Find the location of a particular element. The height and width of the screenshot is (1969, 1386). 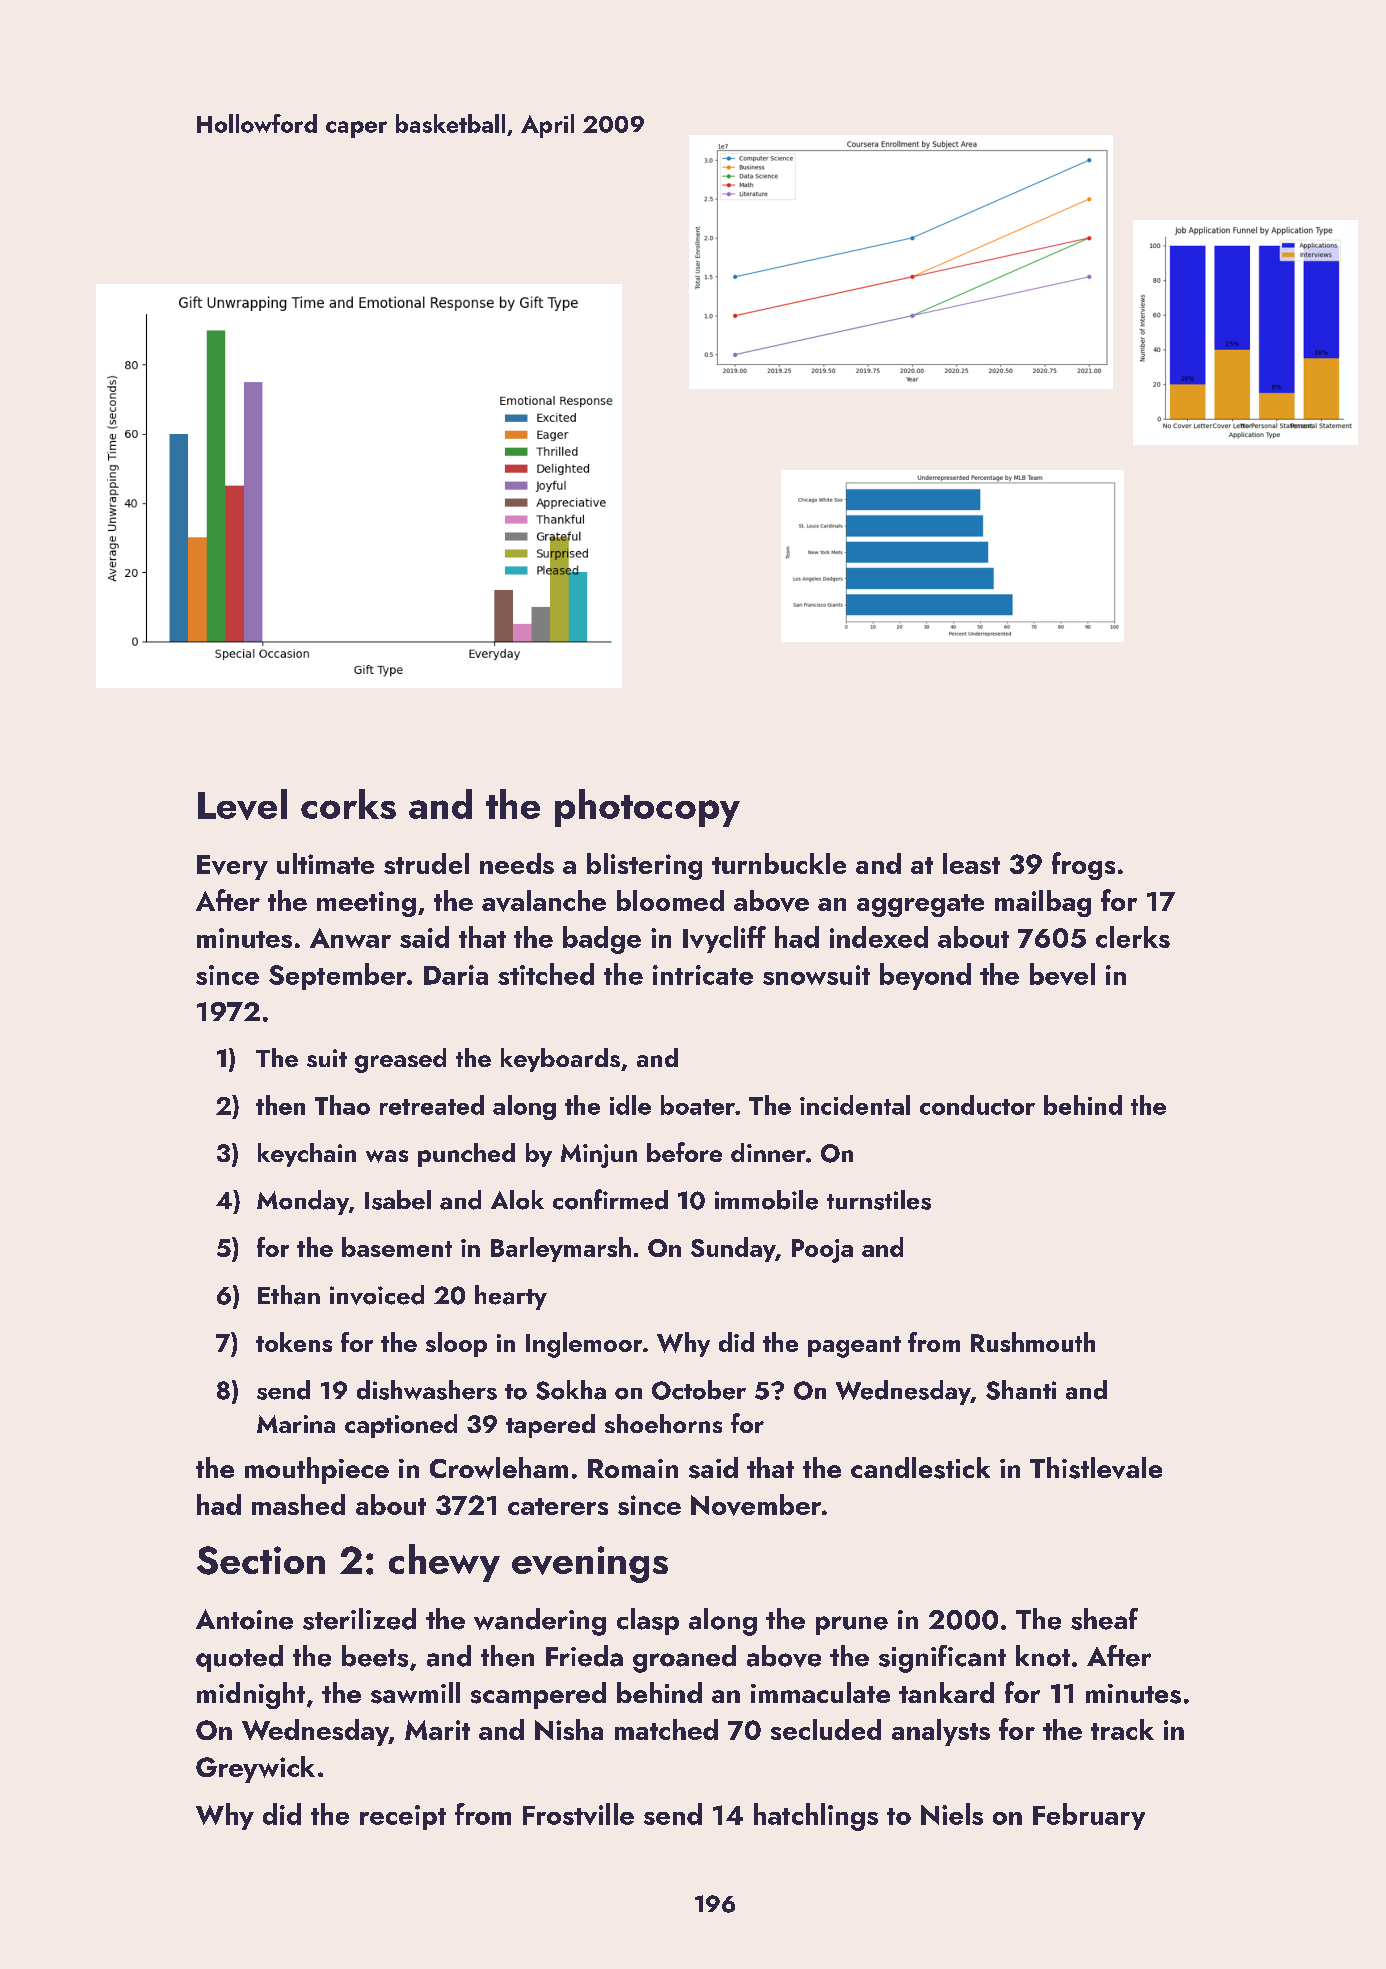

sloop is located at coordinates (456, 1344).
